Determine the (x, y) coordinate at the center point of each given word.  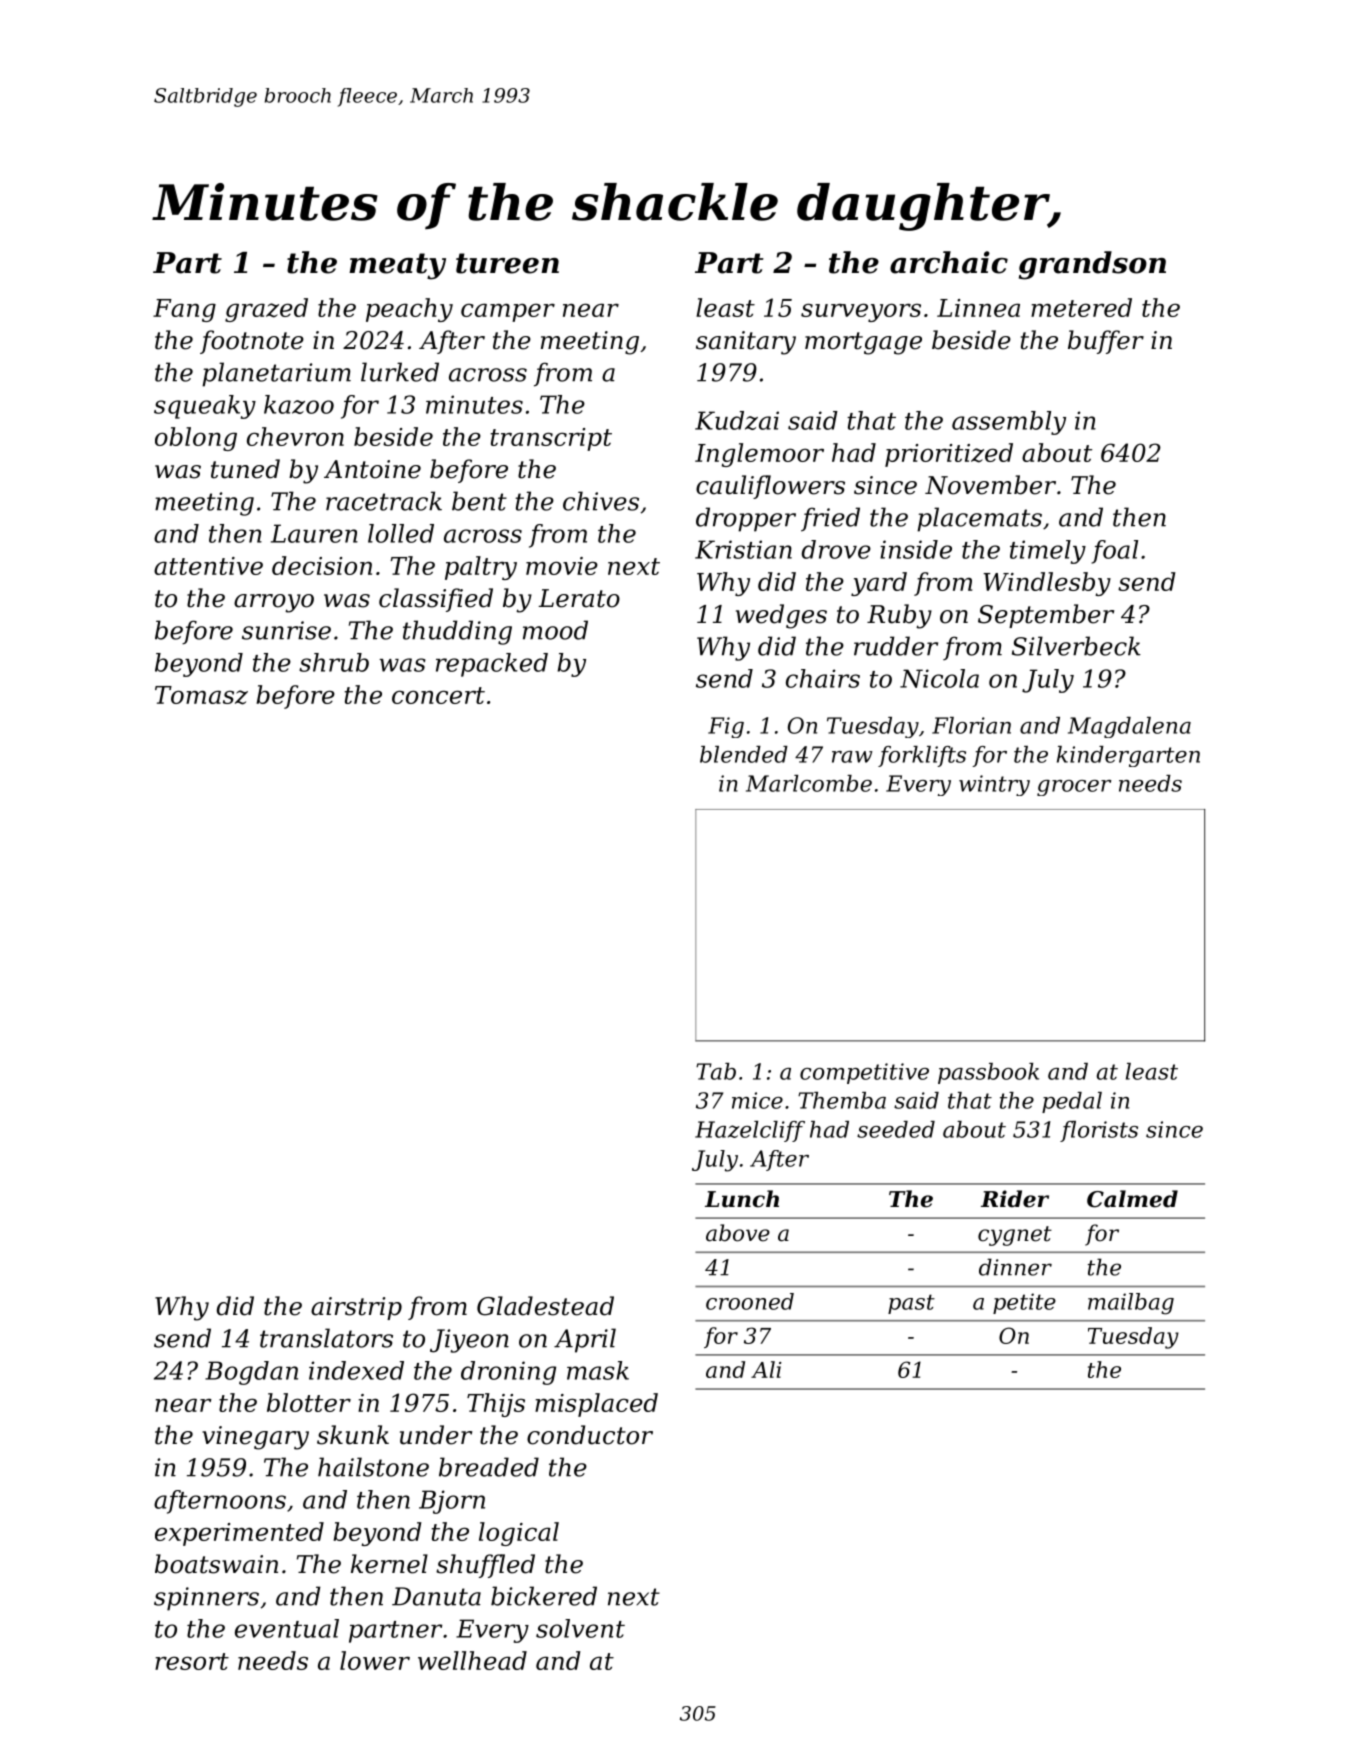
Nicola (939, 678)
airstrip (356, 1308)
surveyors (861, 312)
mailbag (1131, 1304)
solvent (580, 1628)
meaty (397, 266)
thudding (457, 632)
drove (836, 549)
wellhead (472, 1660)
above (738, 1233)
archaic (949, 262)
